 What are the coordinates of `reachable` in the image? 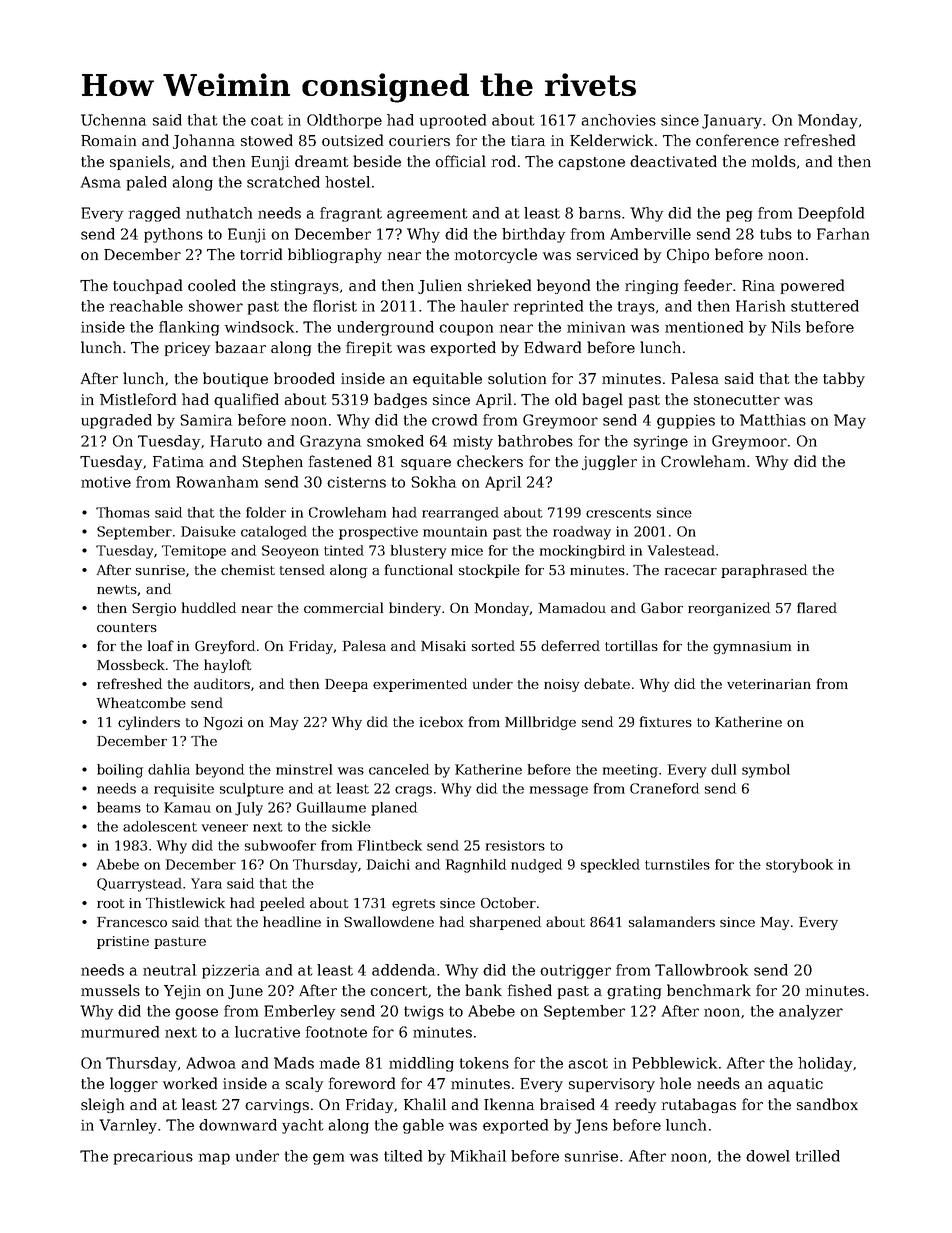 It's located at (146, 306).
